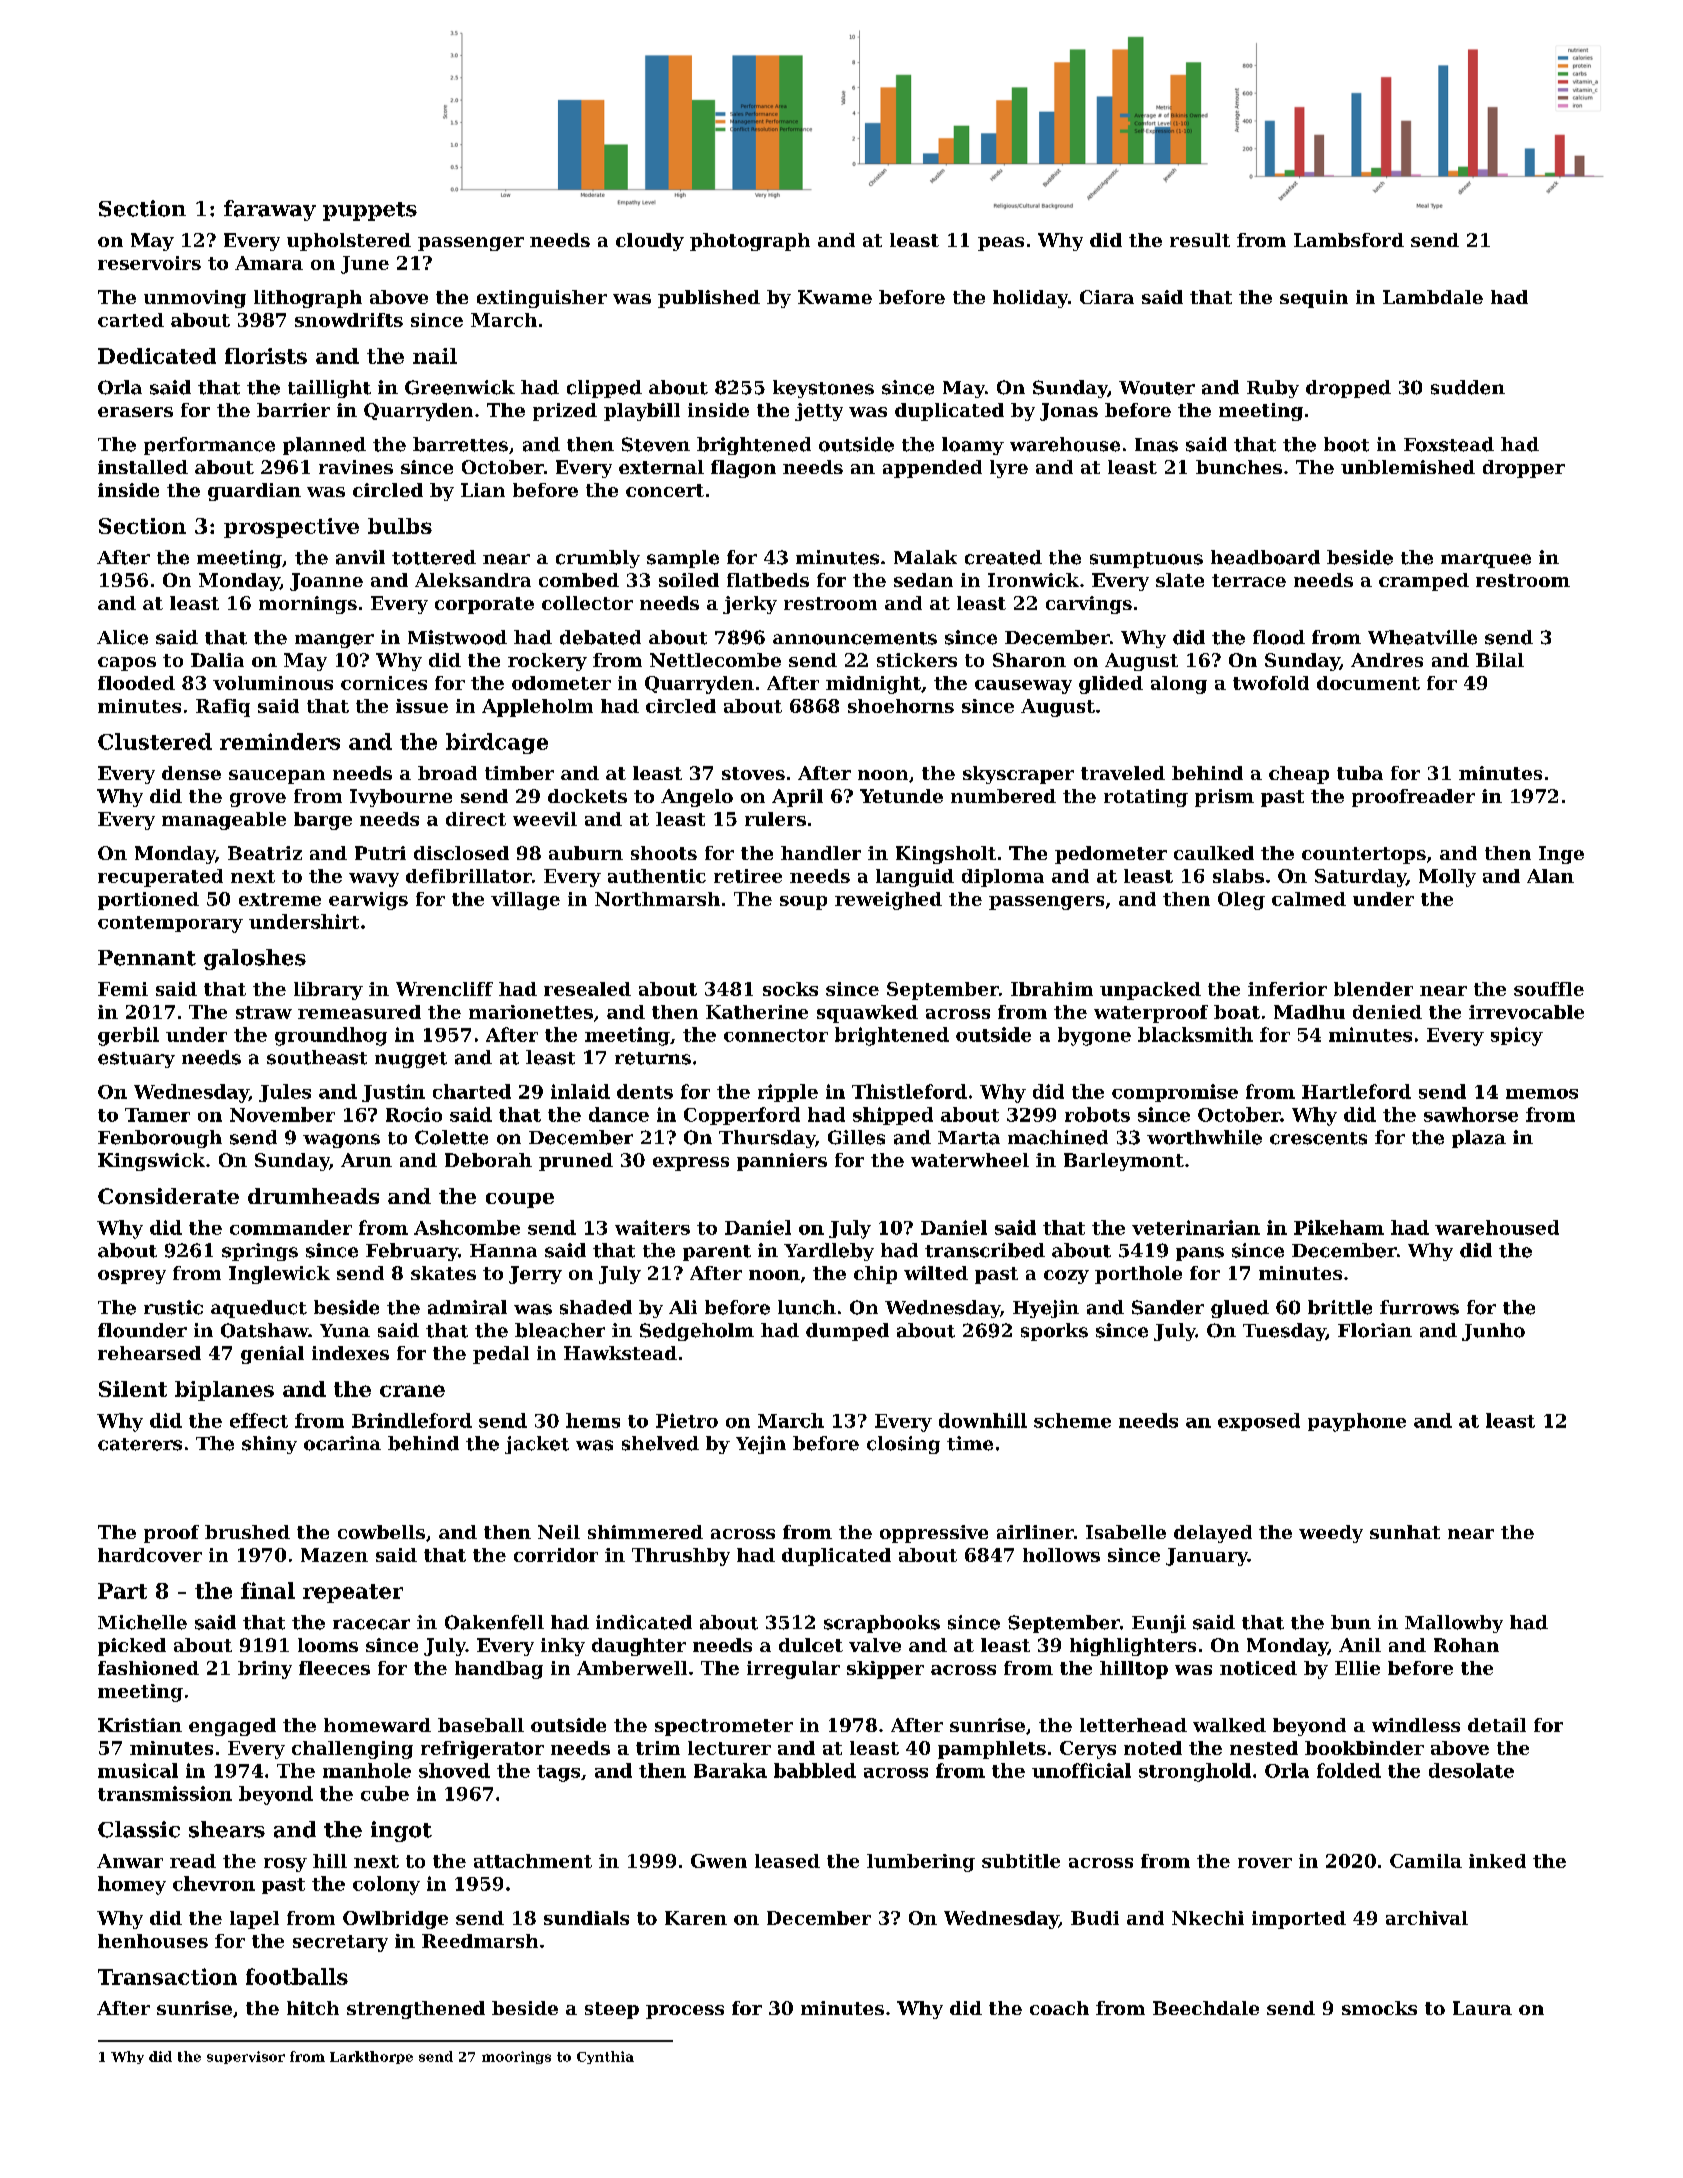 Image resolution: width=1683 pixels, height=2178 pixels. What do you see at coordinates (1206, 2008) in the screenshot?
I see `Beechdale` at bounding box center [1206, 2008].
